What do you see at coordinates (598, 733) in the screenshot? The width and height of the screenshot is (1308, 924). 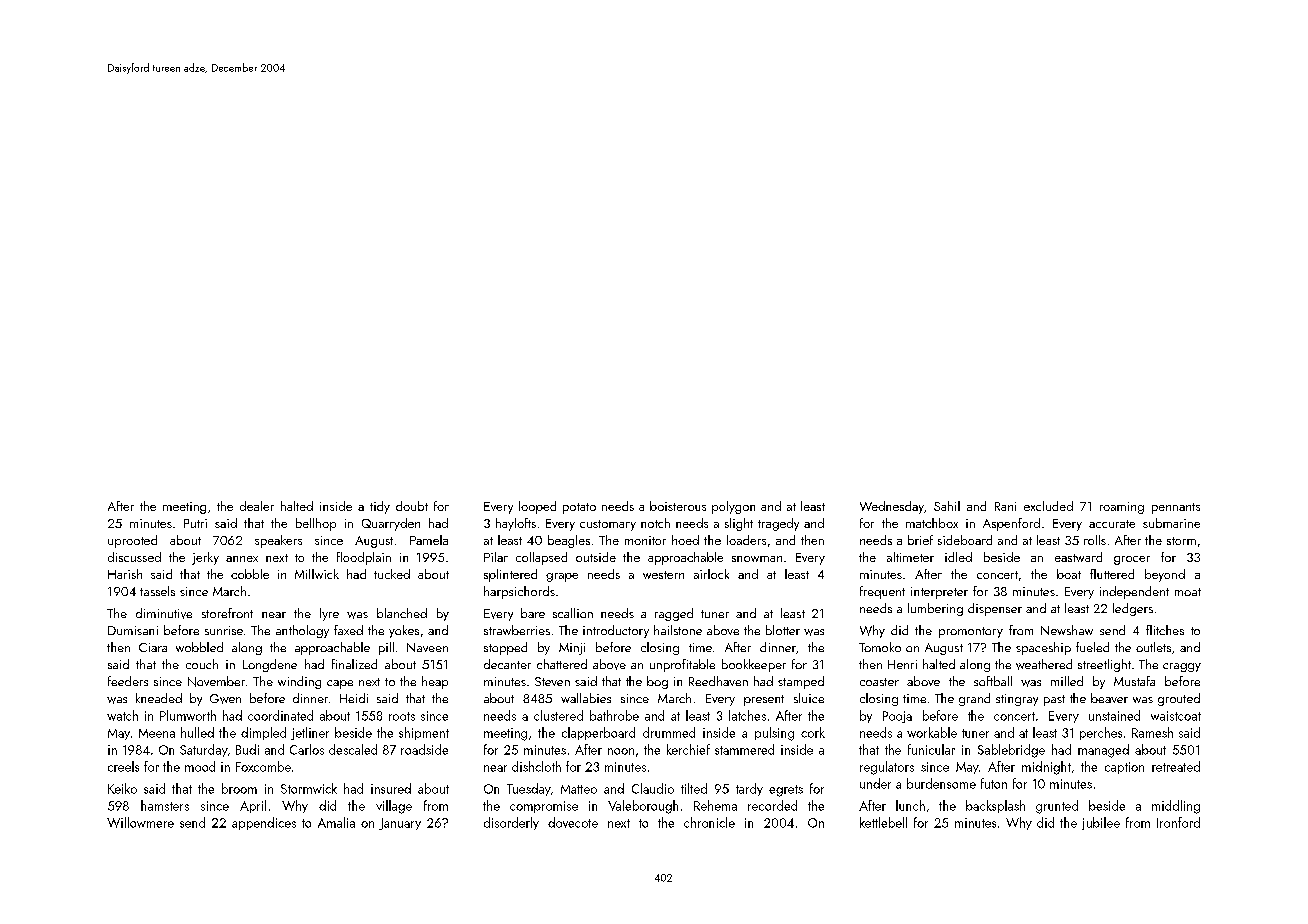 I see `clapperboard` at bounding box center [598, 733].
